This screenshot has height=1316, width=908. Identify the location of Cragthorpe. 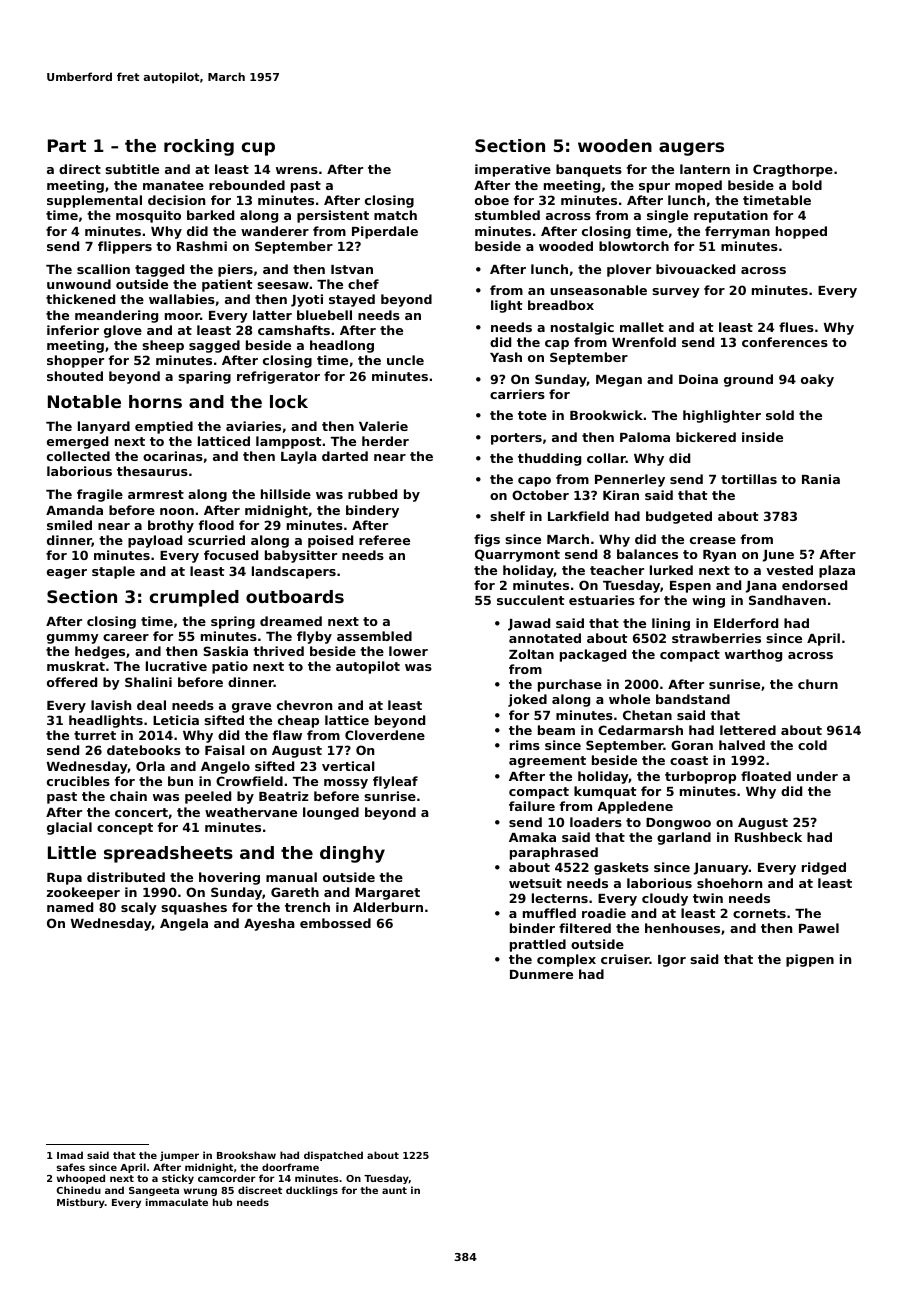
(793, 170).
